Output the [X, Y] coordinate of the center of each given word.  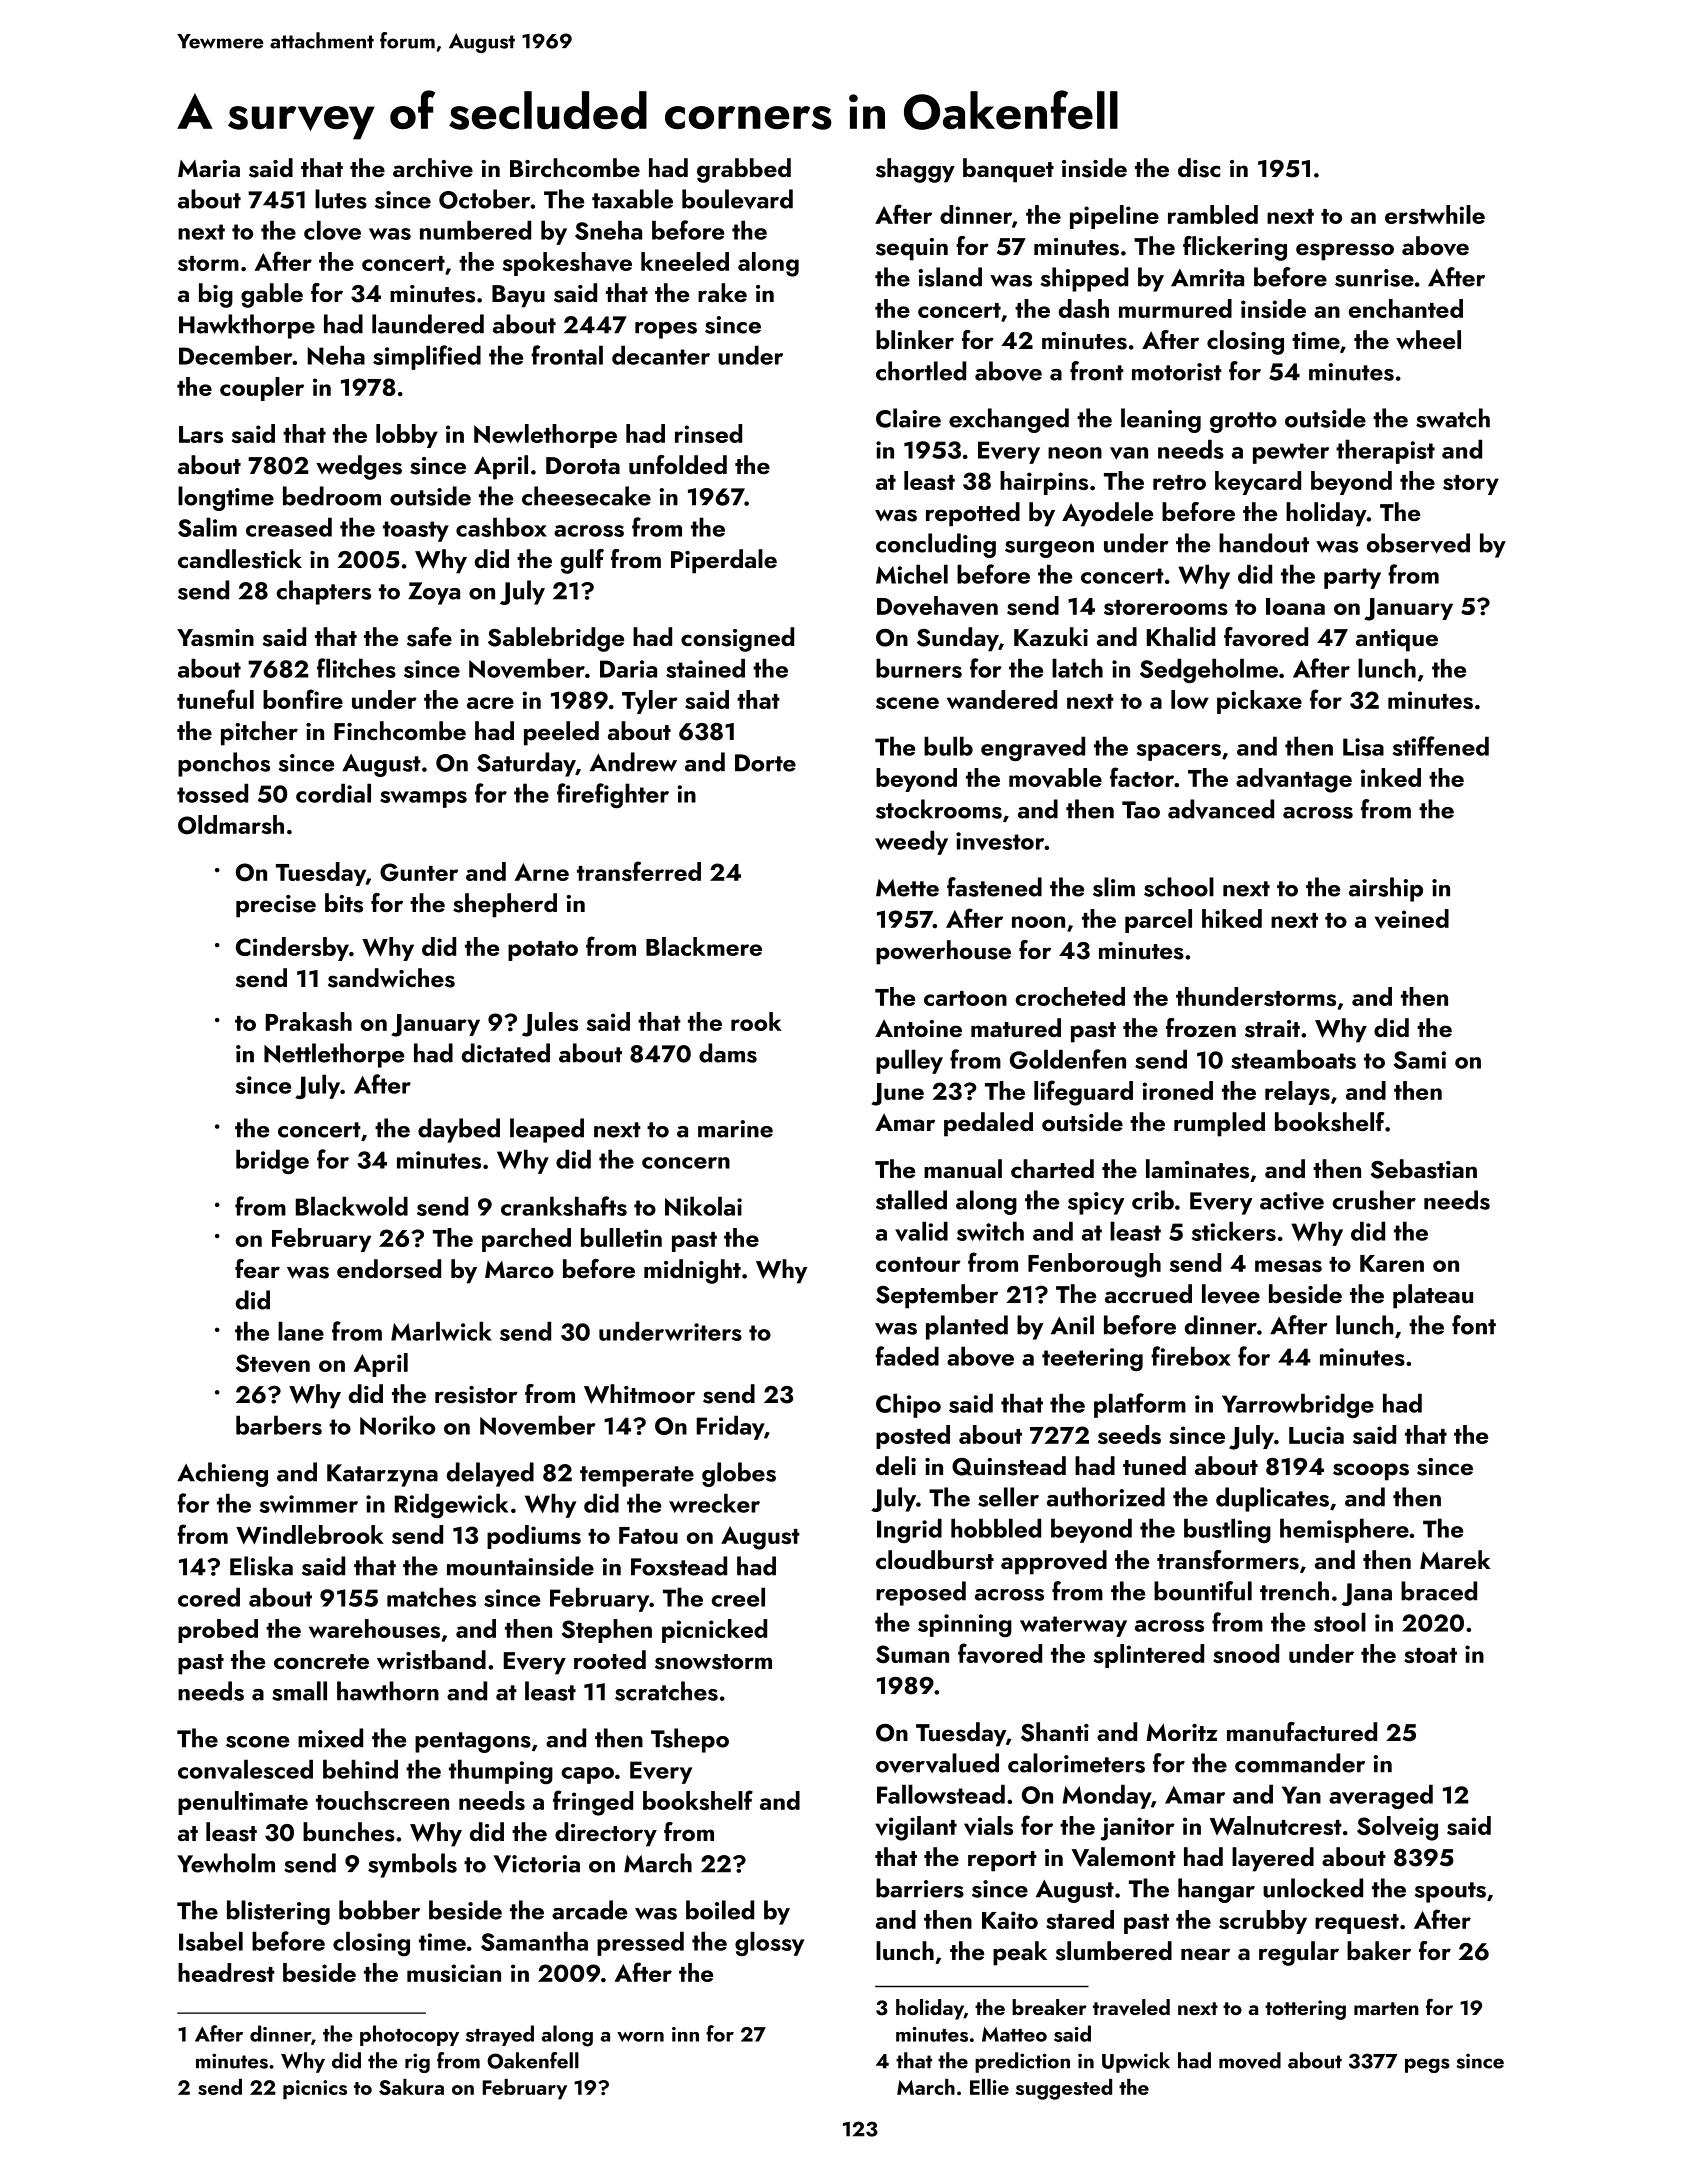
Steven [273, 1363]
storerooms [1166, 607]
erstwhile [1435, 214]
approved [1054, 1562]
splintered [1149, 1656]
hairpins [1044, 483]
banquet [1008, 170]
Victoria [537, 1864]
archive [433, 168]
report [1002, 1861]
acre [490, 703]
